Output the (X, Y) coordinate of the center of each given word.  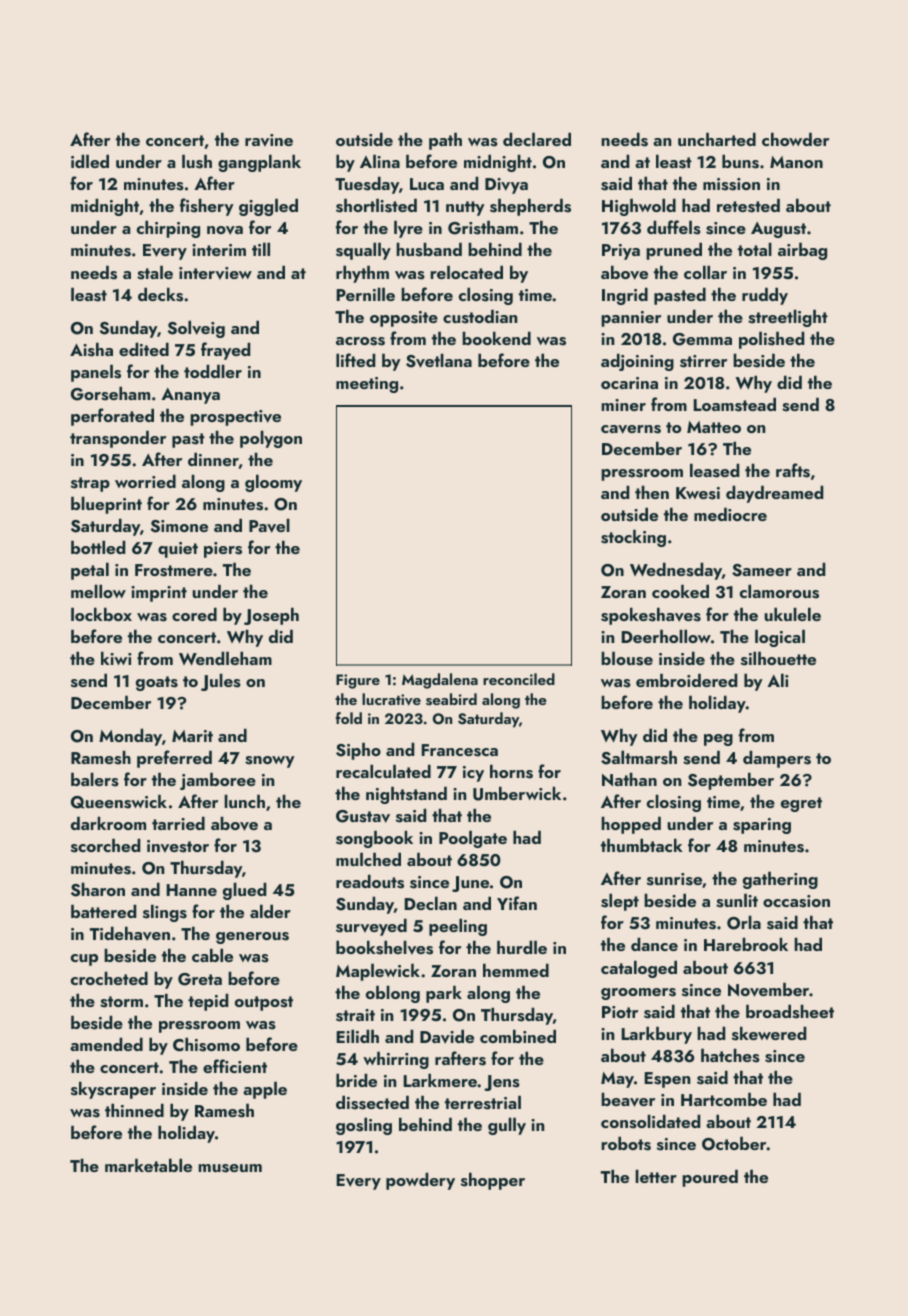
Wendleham (225, 658)
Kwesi (698, 493)
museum (230, 1168)
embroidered (686, 680)
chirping (168, 229)
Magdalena (440, 681)
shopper (493, 1181)
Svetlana (439, 360)
